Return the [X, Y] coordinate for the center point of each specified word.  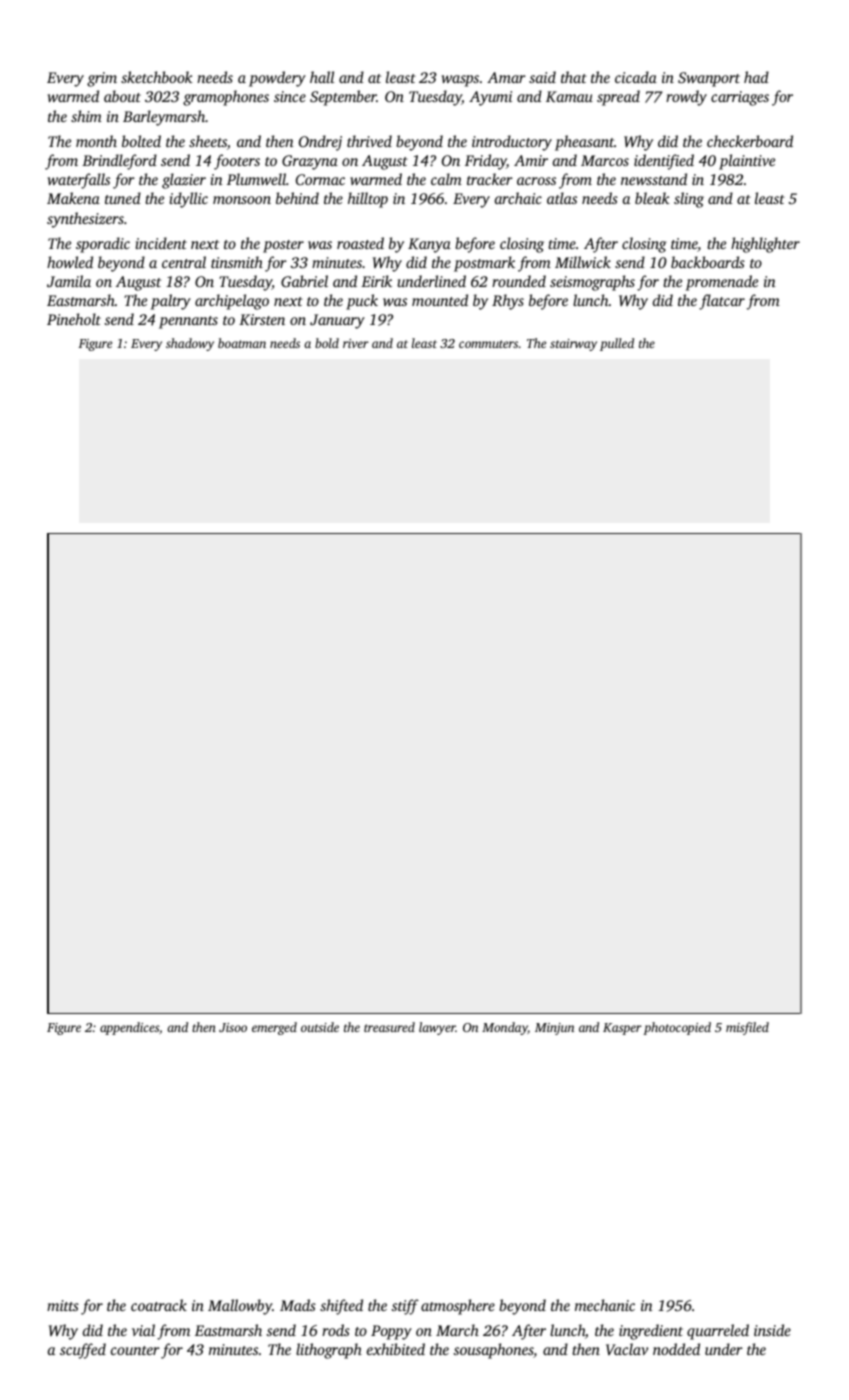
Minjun [554, 1029]
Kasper [622, 1029]
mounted [440, 300]
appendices [129, 1028]
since [290, 96]
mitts [63, 1305]
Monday [505, 1028]
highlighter [765, 245]
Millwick [583, 262]
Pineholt [74, 319]
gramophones [226, 98]
